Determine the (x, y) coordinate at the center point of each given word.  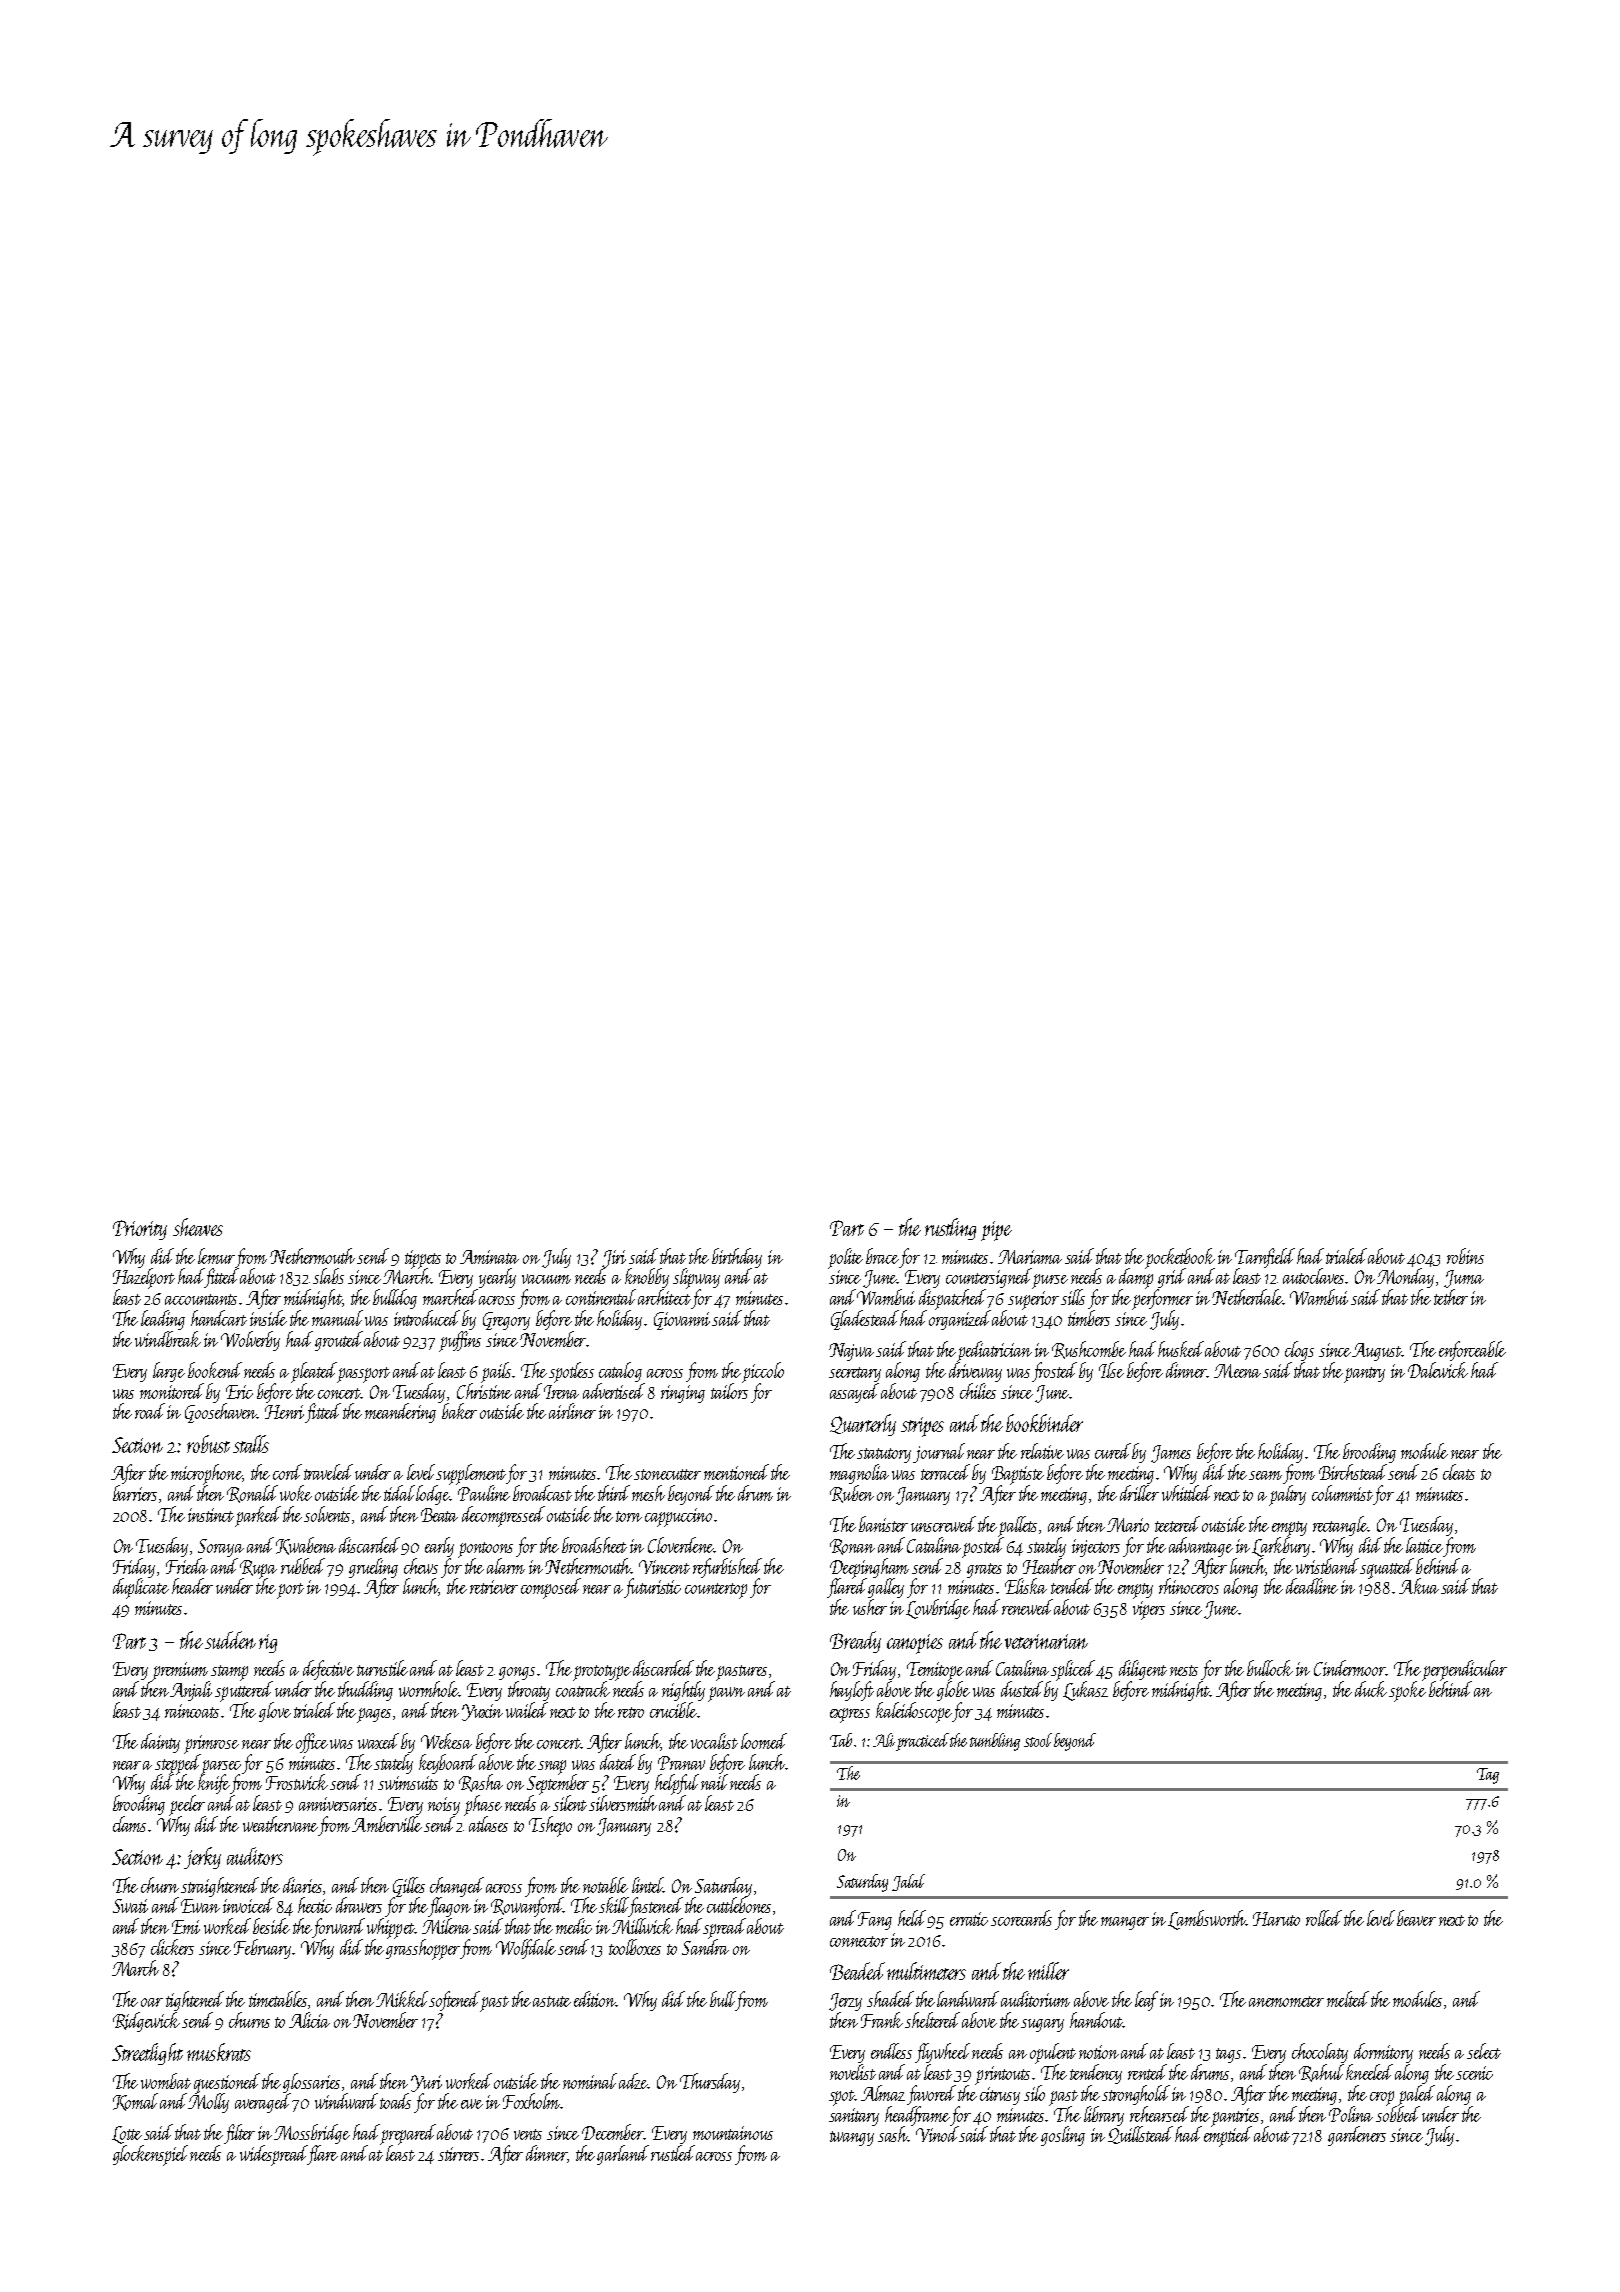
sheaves (198, 1227)
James (1171, 1454)
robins (1465, 1256)
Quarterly (863, 1425)
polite (845, 1258)
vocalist (714, 1741)
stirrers (458, 2154)
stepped (178, 1764)
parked (258, 1516)
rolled (1324, 1918)
